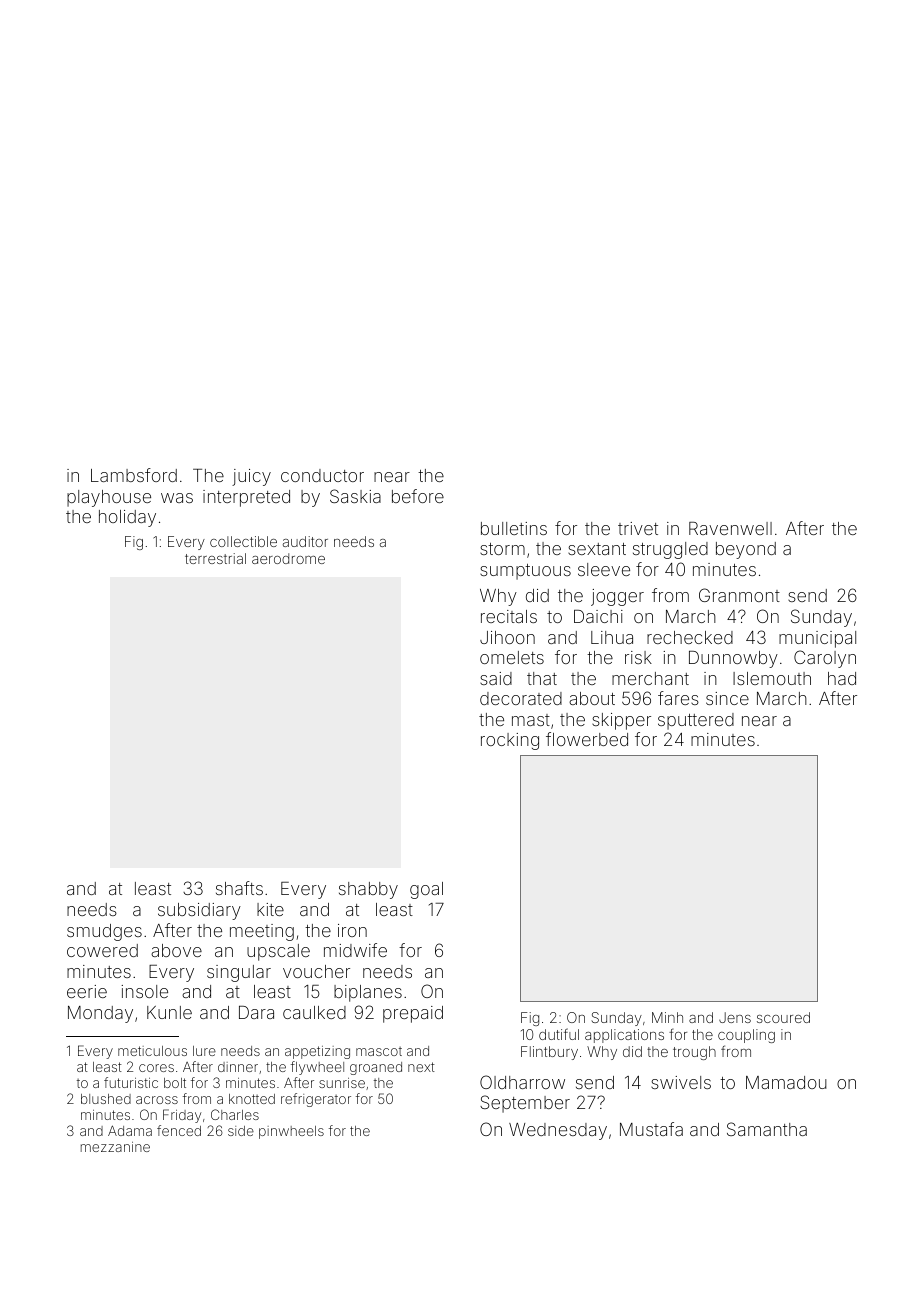  Describe the element at coordinates (215, 558) in the screenshot. I see `terrestrial` at that location.
